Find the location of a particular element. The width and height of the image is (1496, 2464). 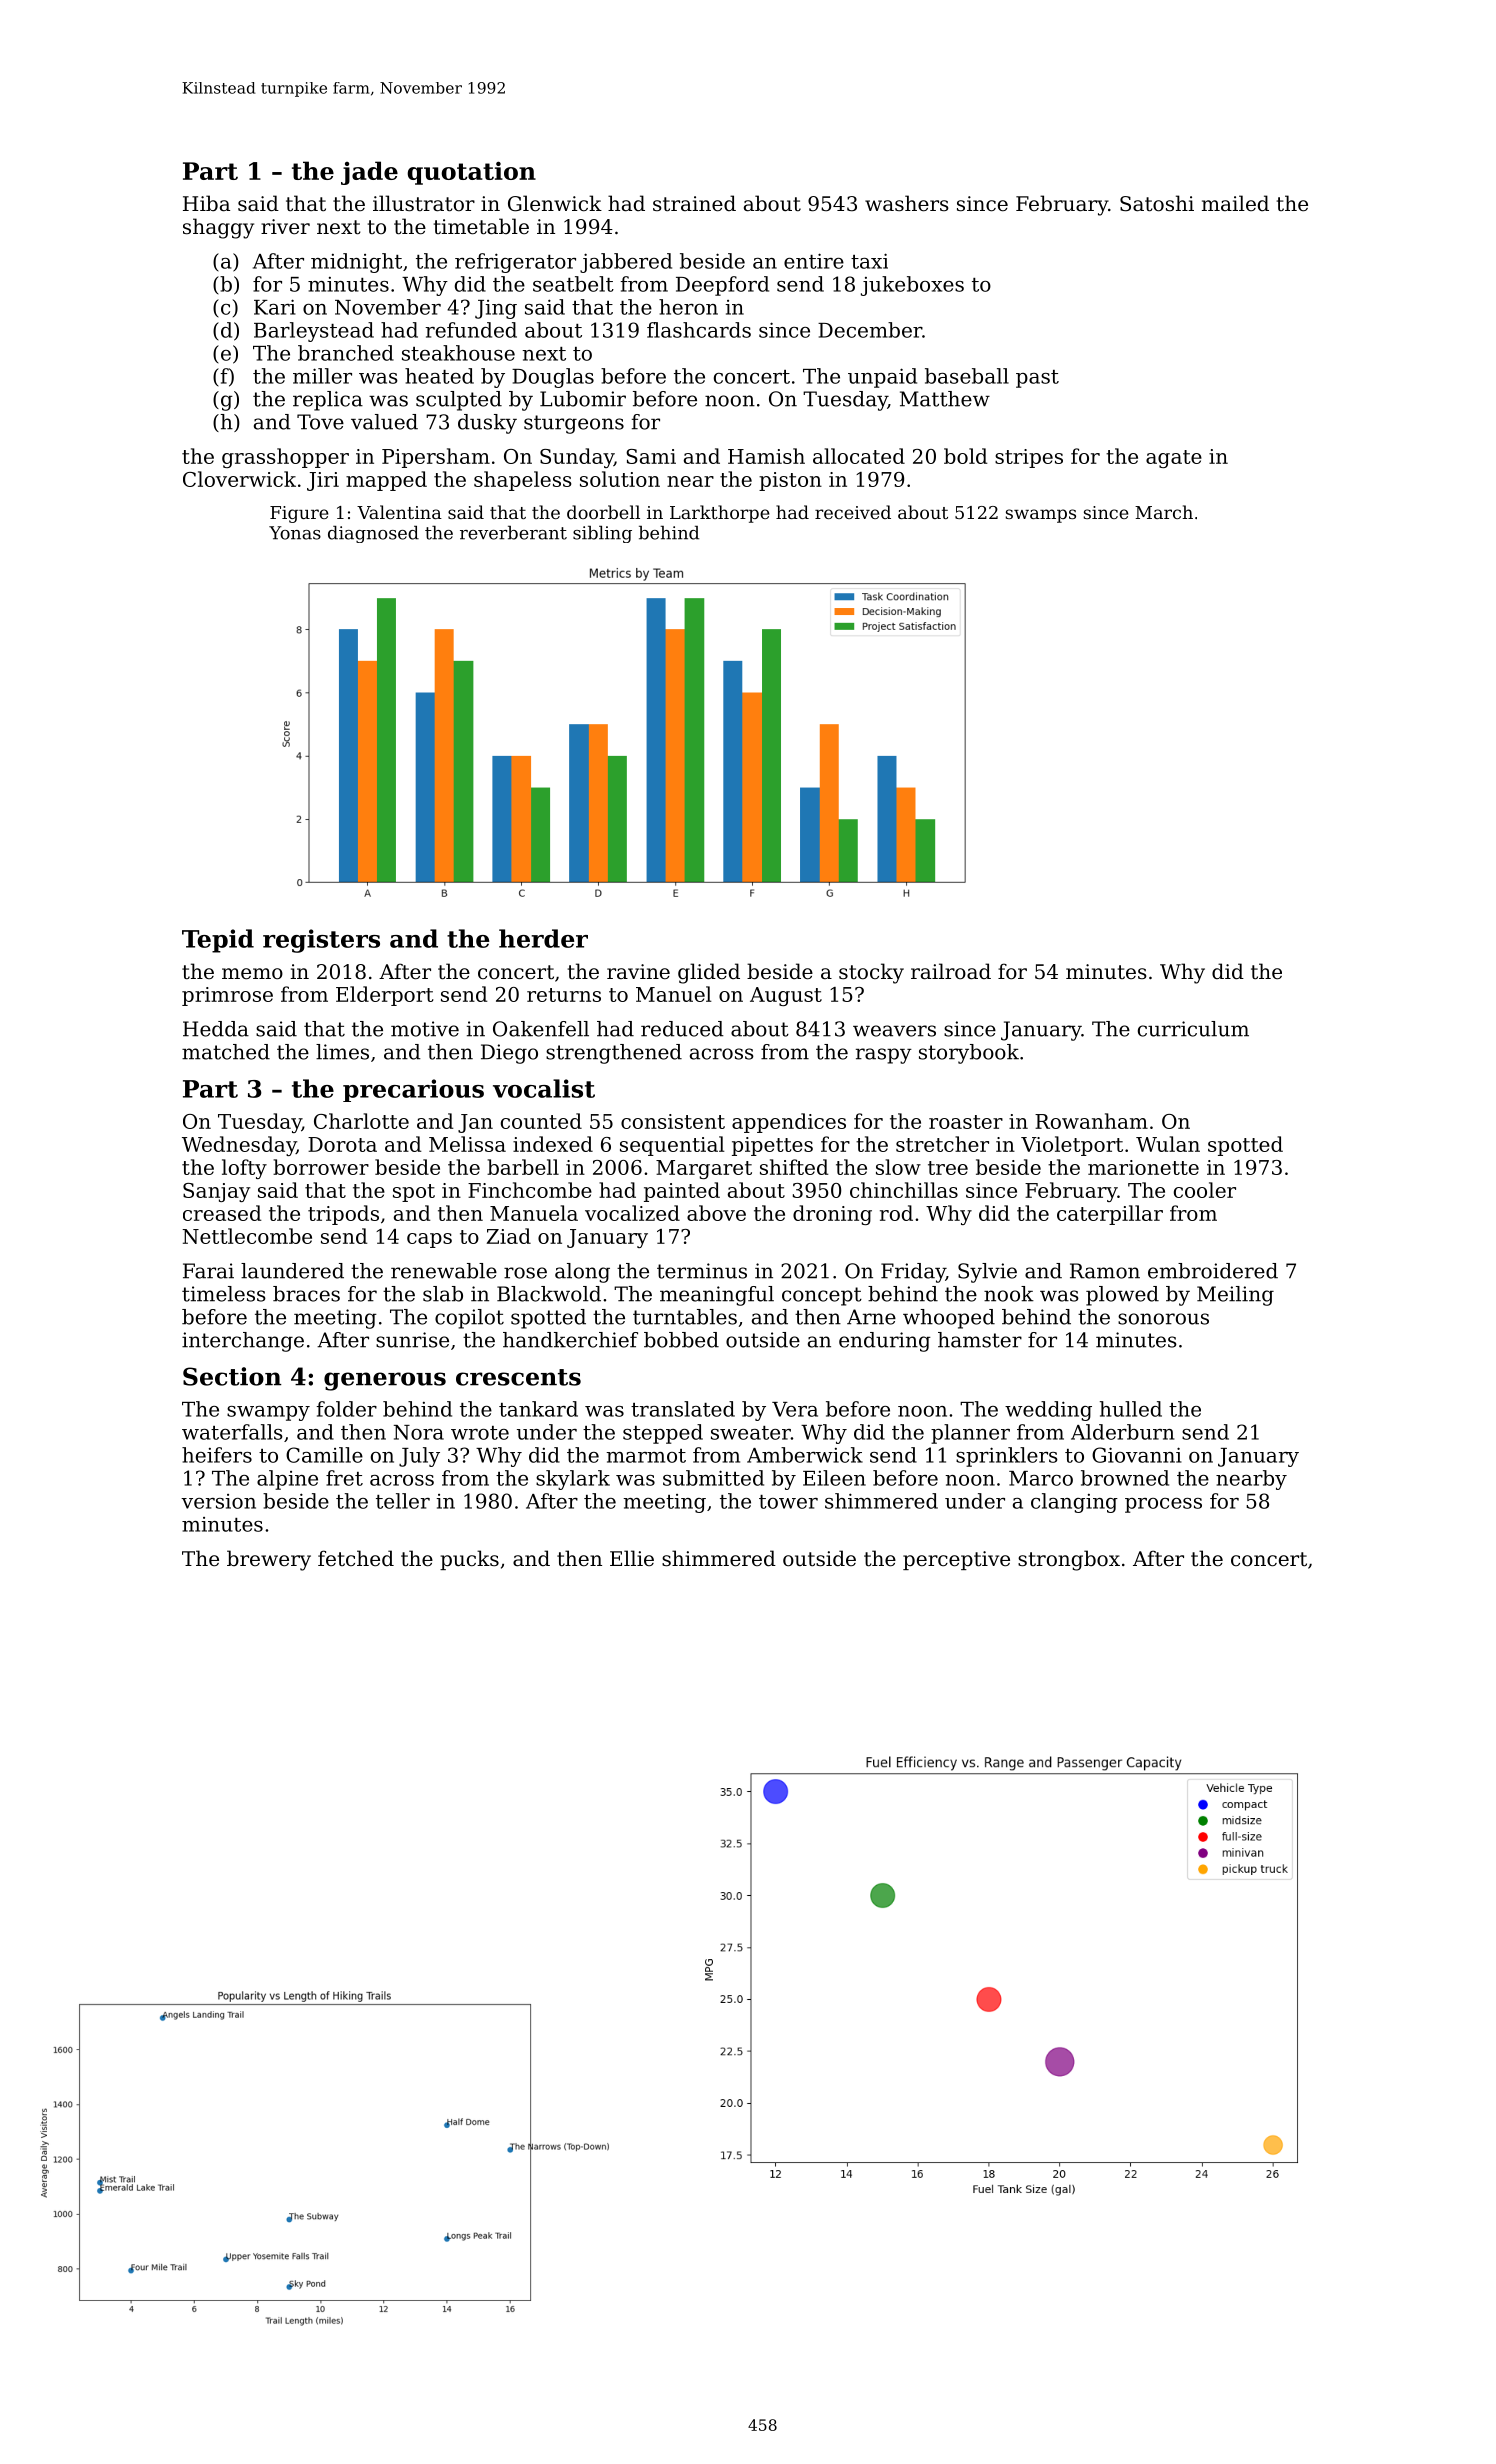

Ziad is located at coordinates (508, 1236).
